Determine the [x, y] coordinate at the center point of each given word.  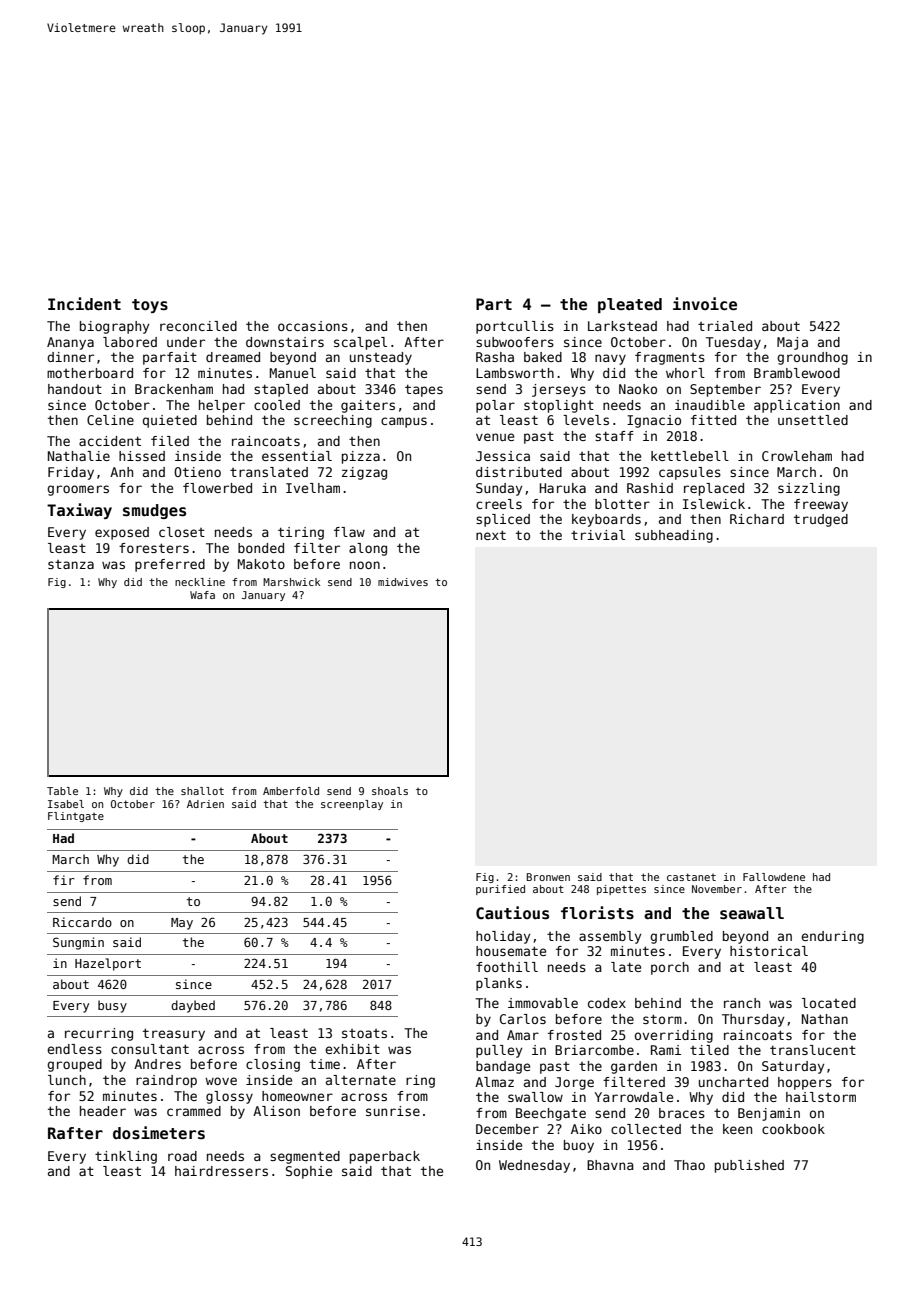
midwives [403, 582]
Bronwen [548, 877]
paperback [385, 1157]
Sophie [309, 1172]
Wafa [202, 595]
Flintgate [76, 817]
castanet [691, 877]
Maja [792, 343]
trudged [821, 520]
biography [114, 327]
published [749, 1166]
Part [494, 304]
